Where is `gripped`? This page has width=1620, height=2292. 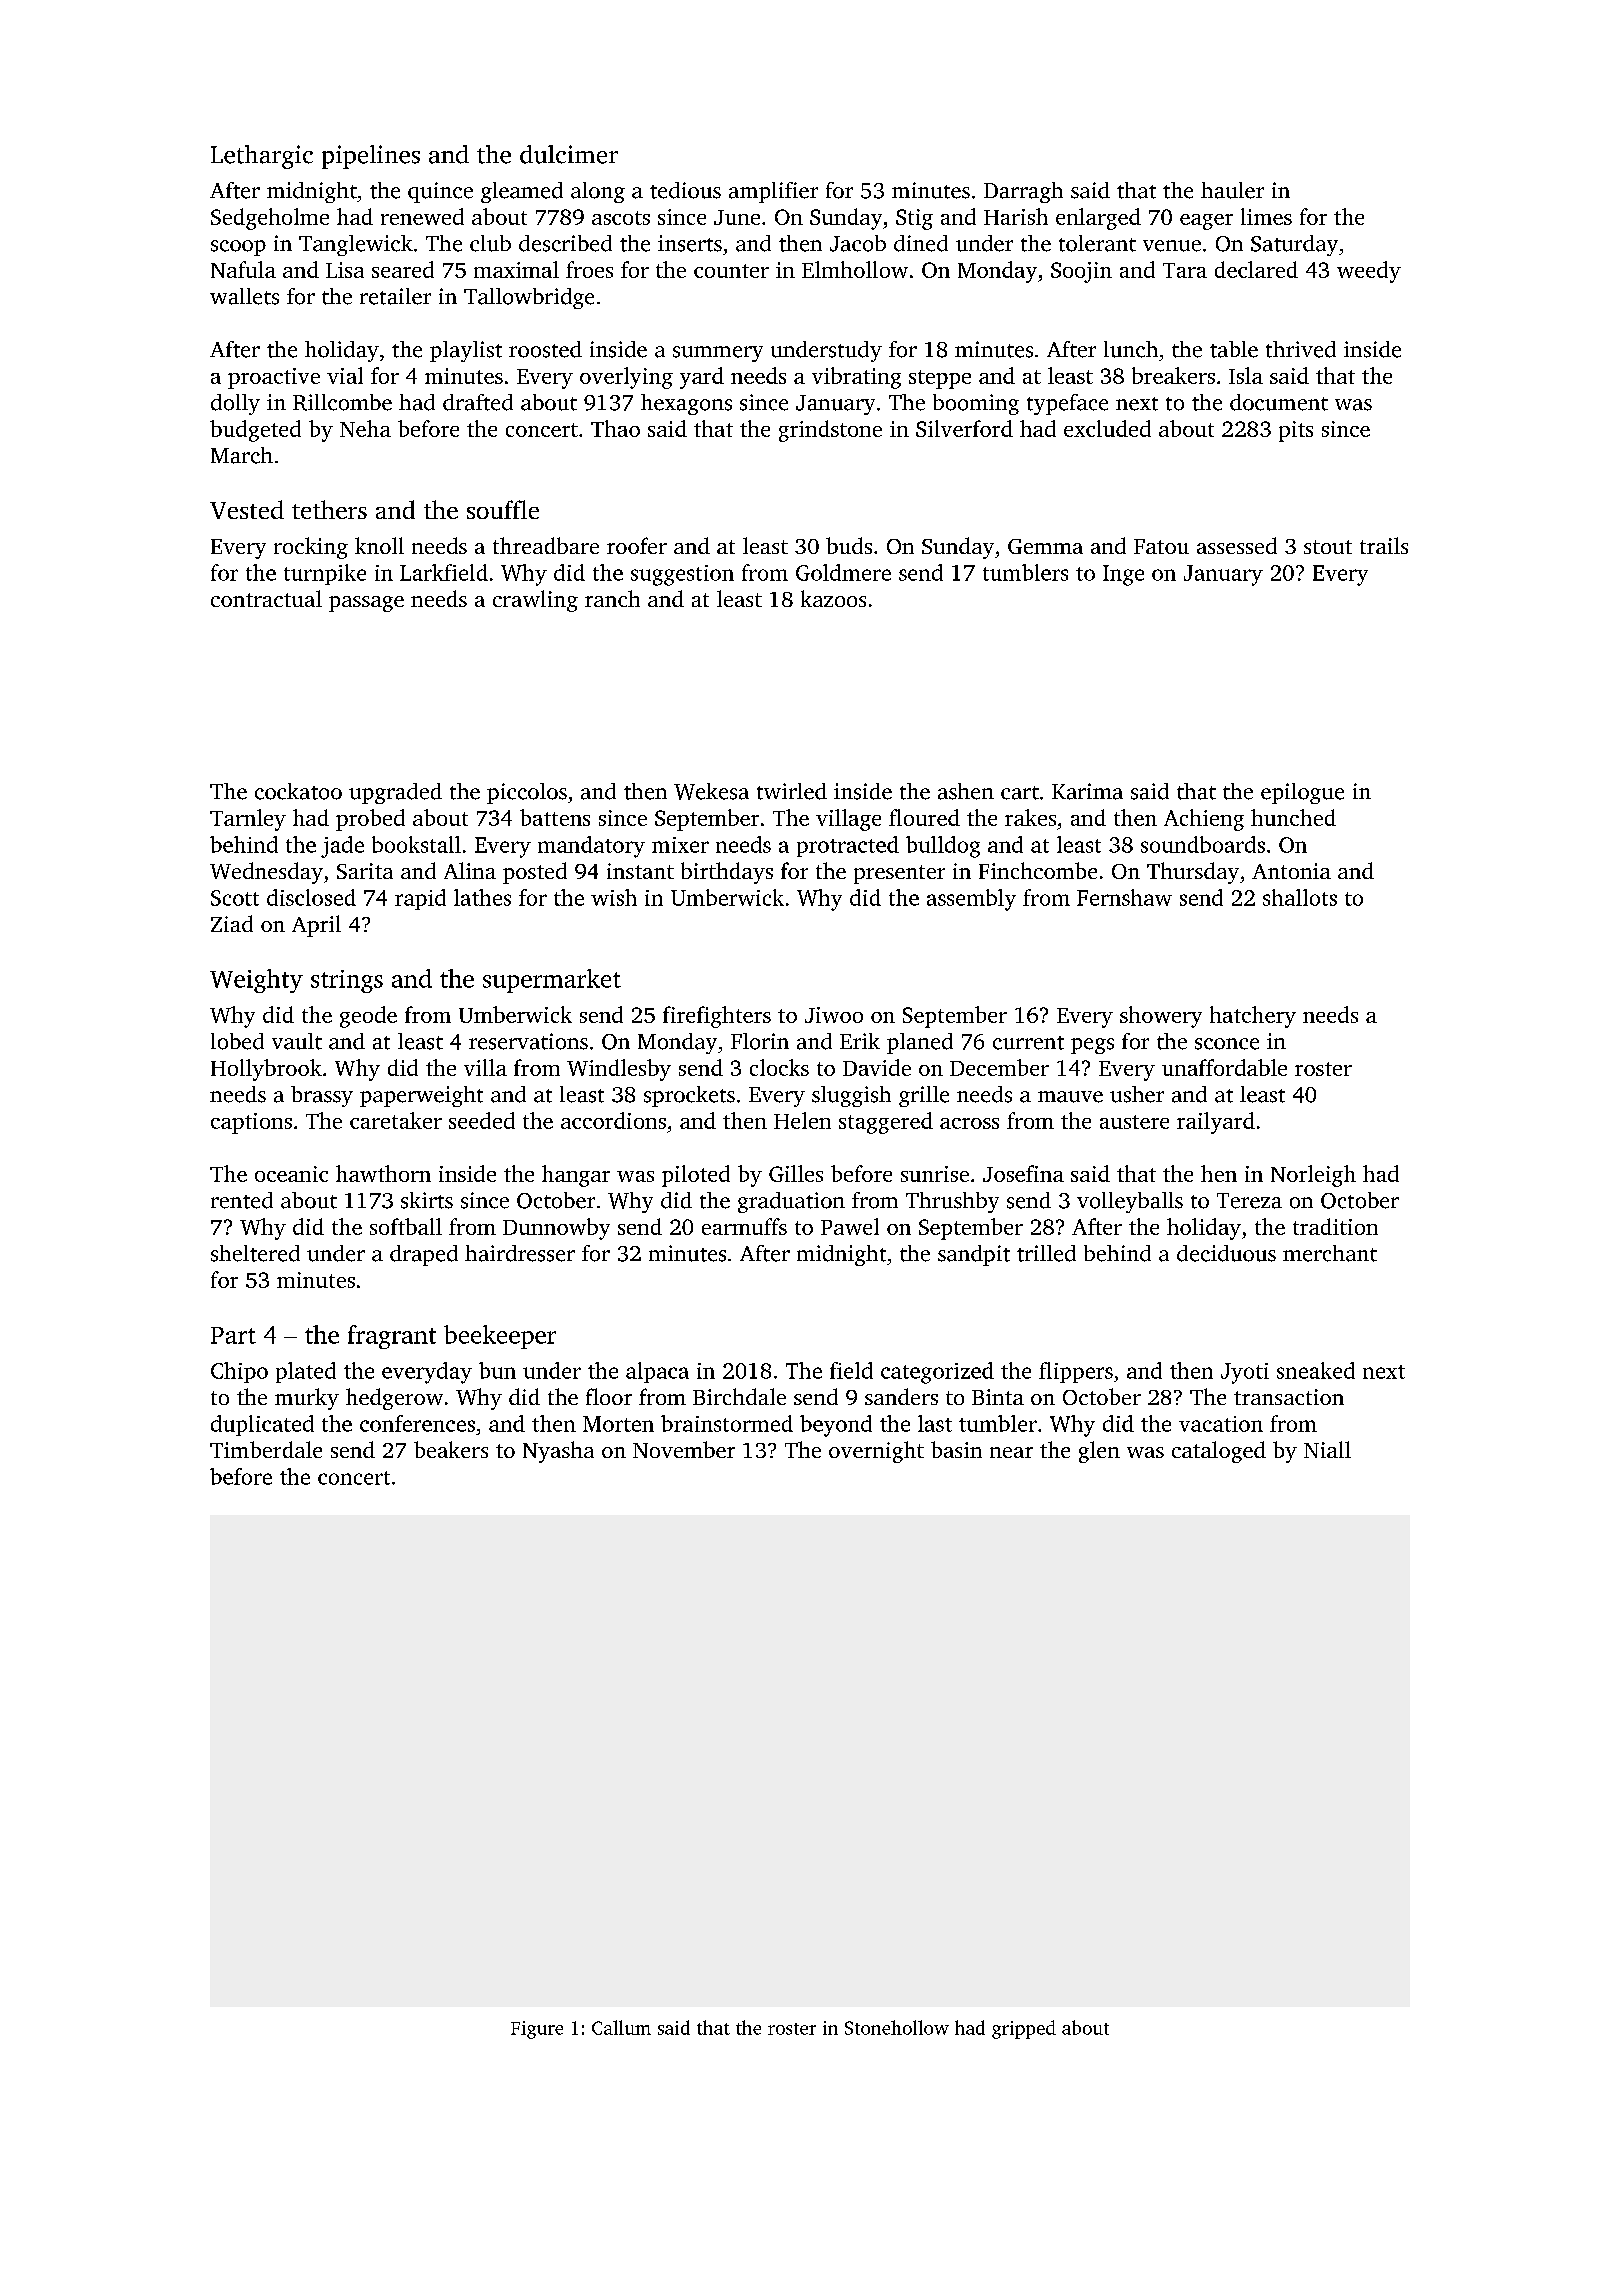
gripped is located at coordinates (1024, 2029).
